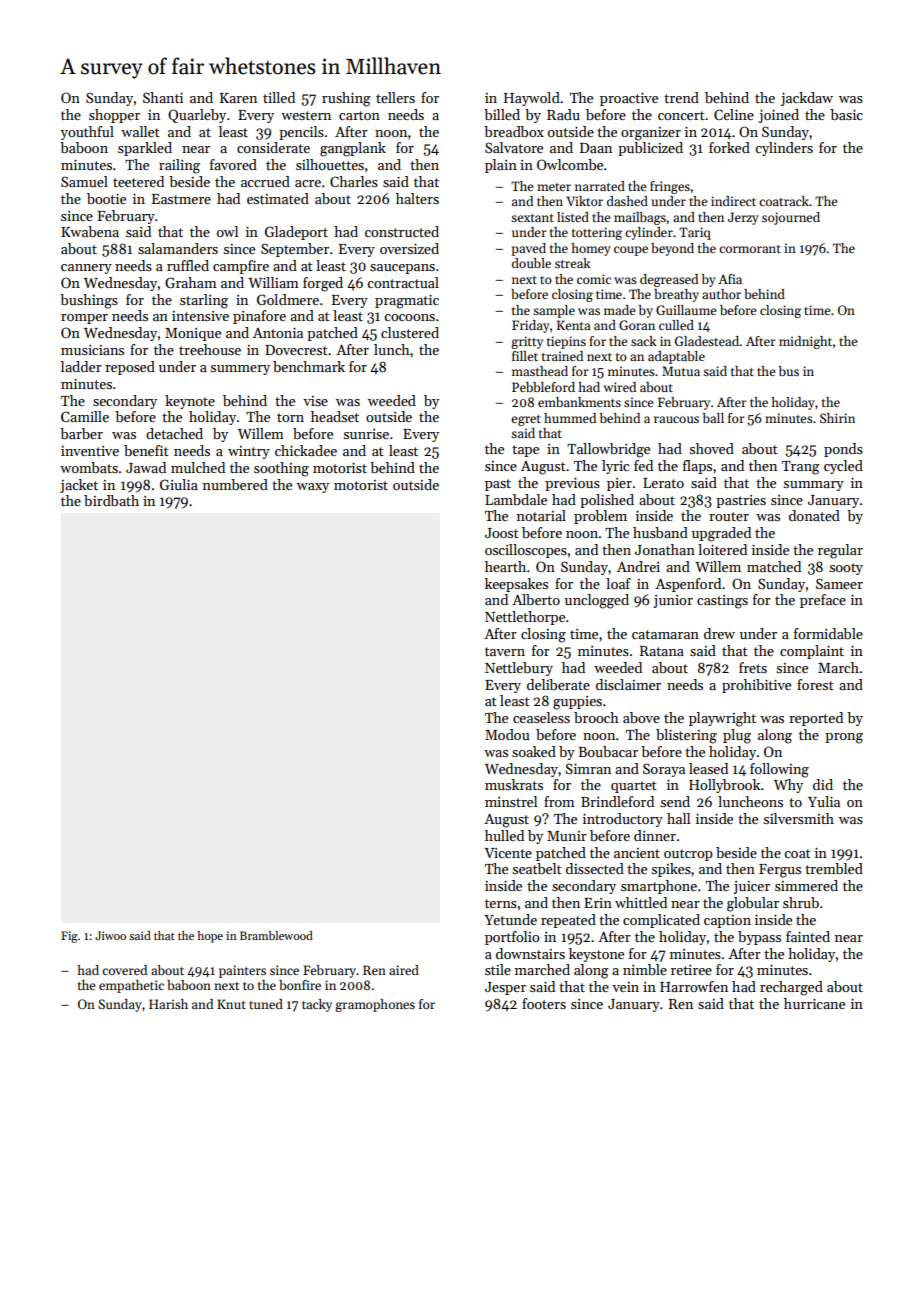 The height and width of the page is (1314, 924). I want to click on tellers, so click(395, 97).
